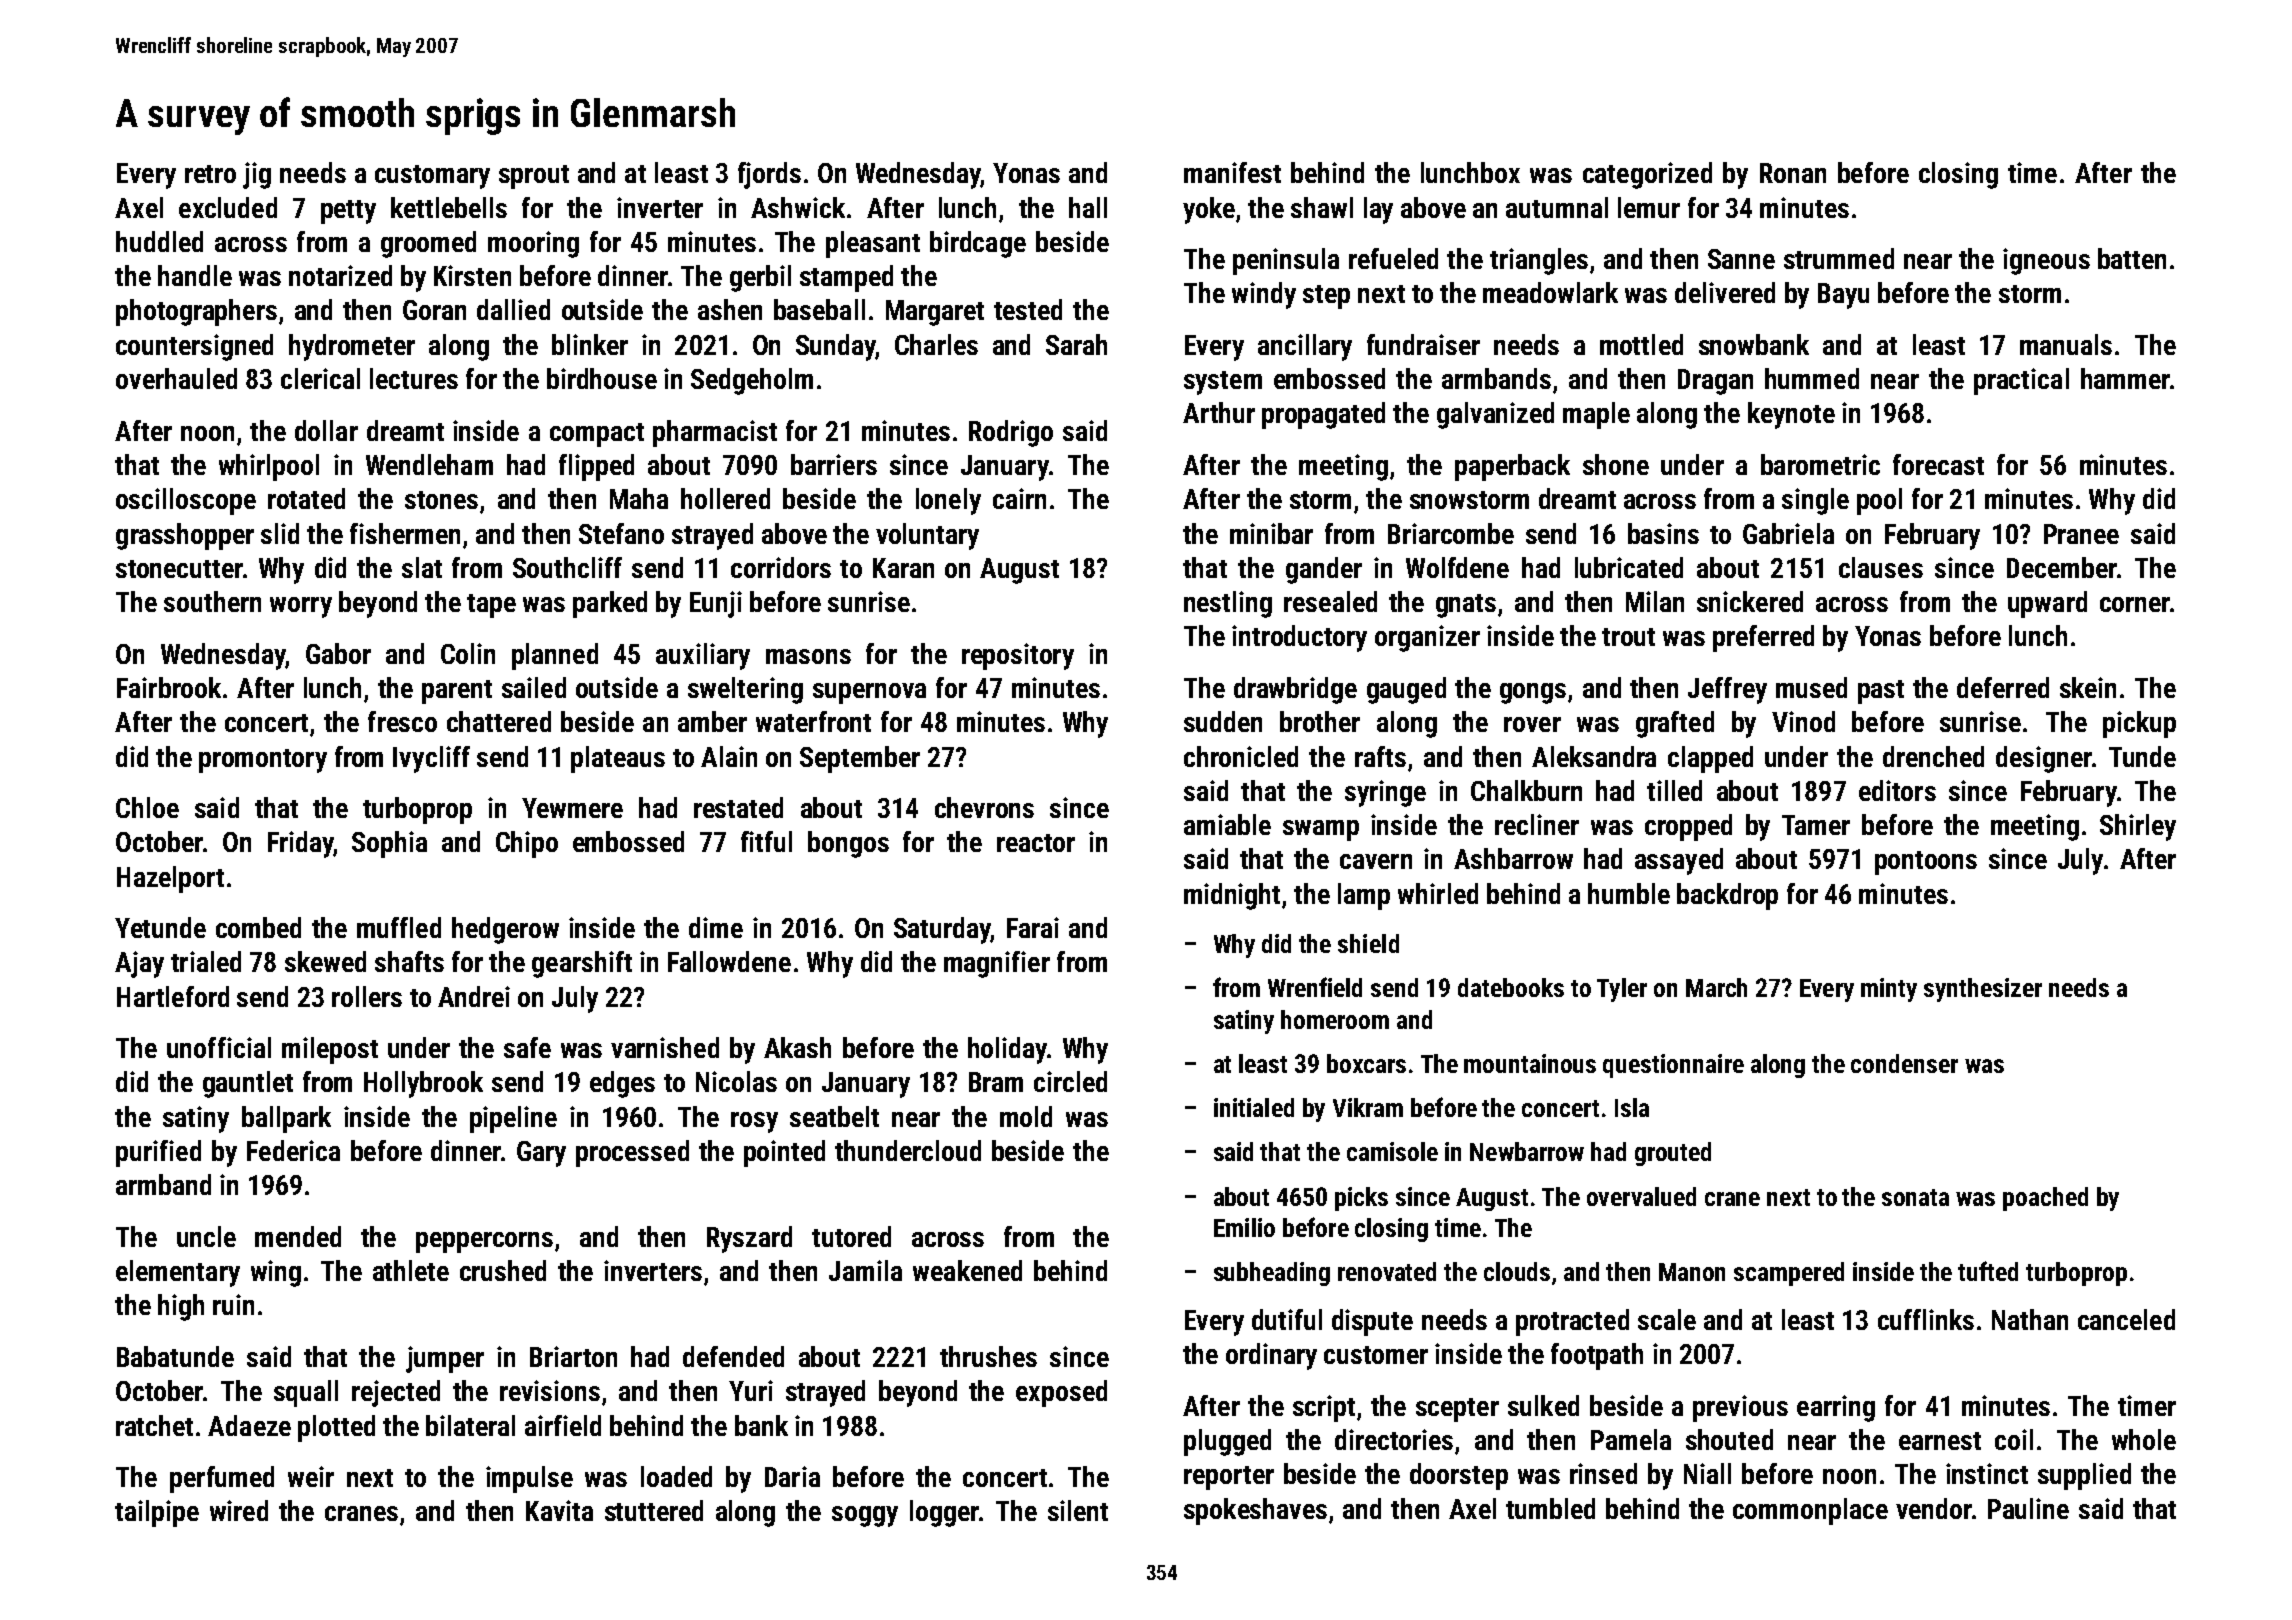  What do you see at coordinates (173, 996) in the document?
I see `Hartleford` at bounding box center [173, 996].
